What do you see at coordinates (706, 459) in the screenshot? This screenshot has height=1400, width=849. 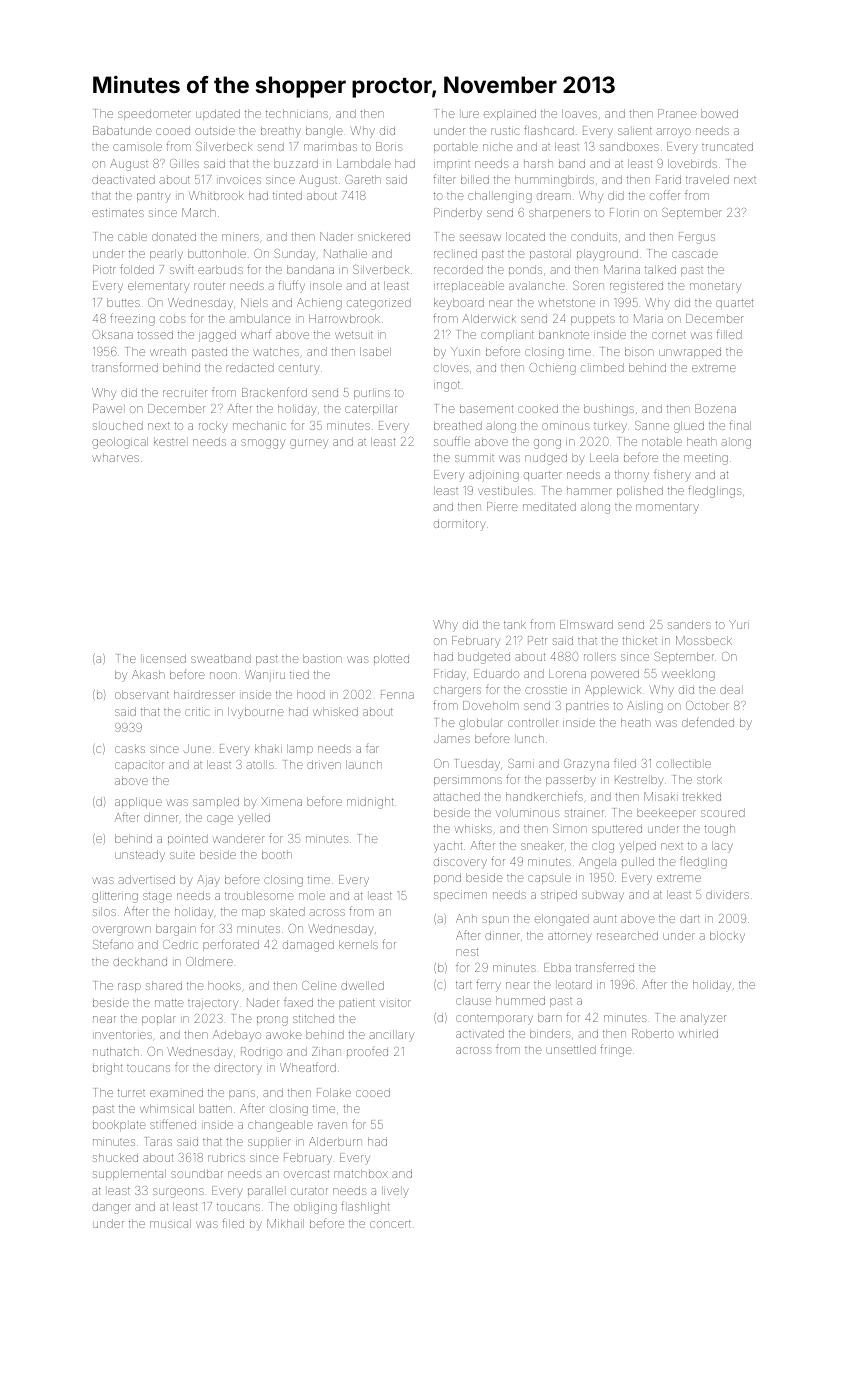 I see `meeting` at bounding box center [706, 459].
